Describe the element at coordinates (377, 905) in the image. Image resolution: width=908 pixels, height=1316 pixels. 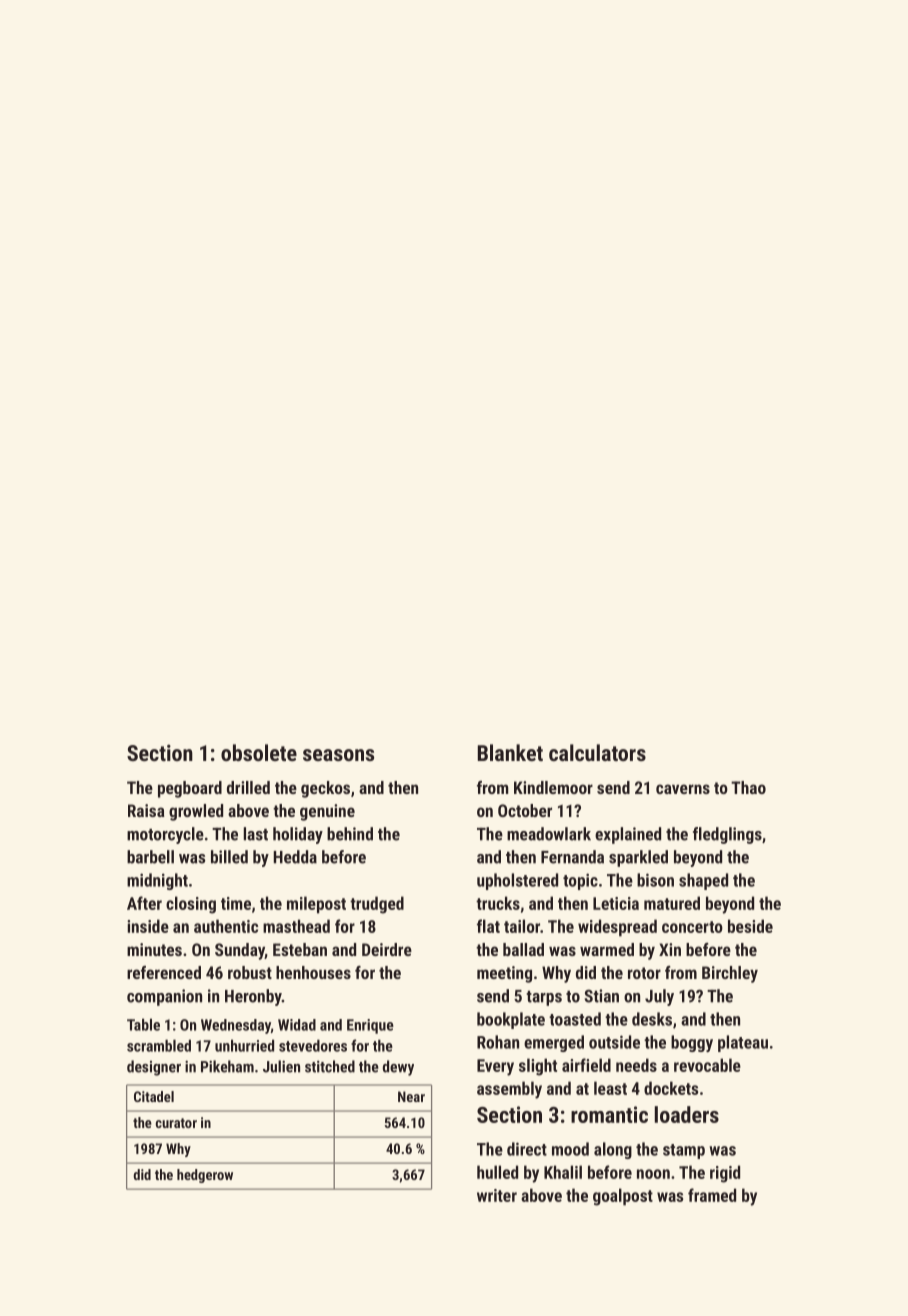
I see `trudged` at that location.
